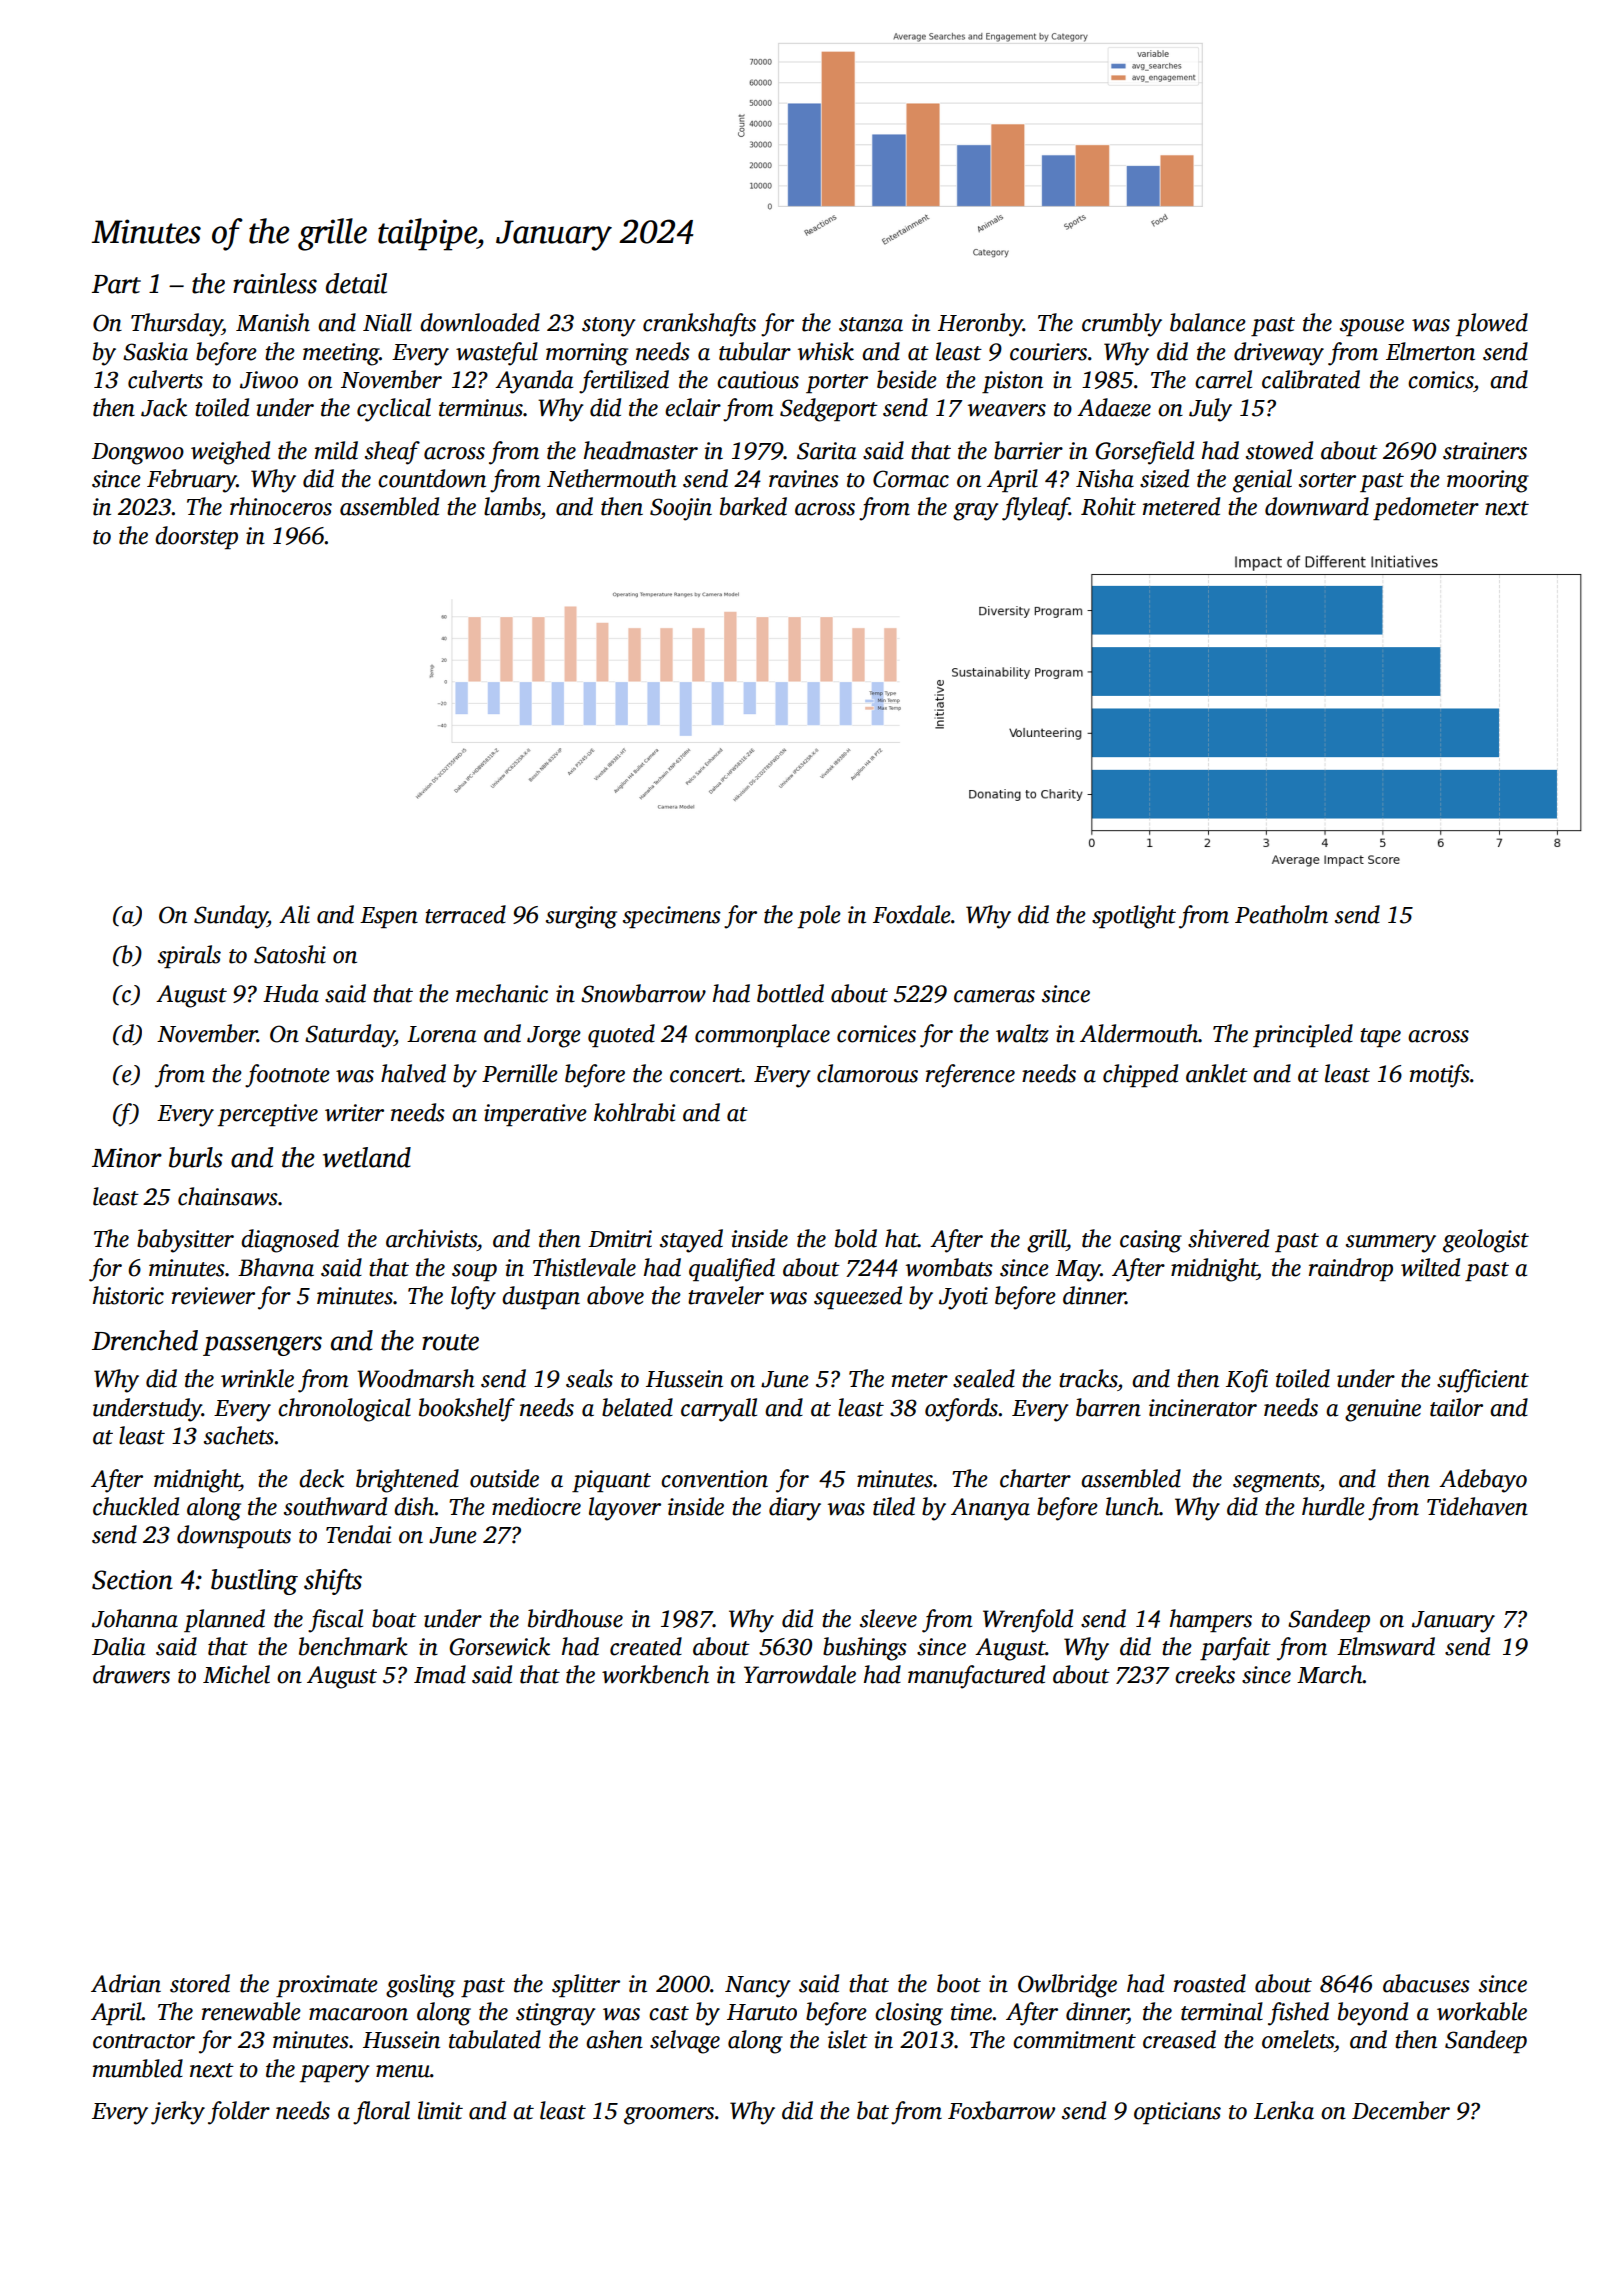 The width and height of the document is (1620, 2292). I want to click on boot, so click(959, 1983).
